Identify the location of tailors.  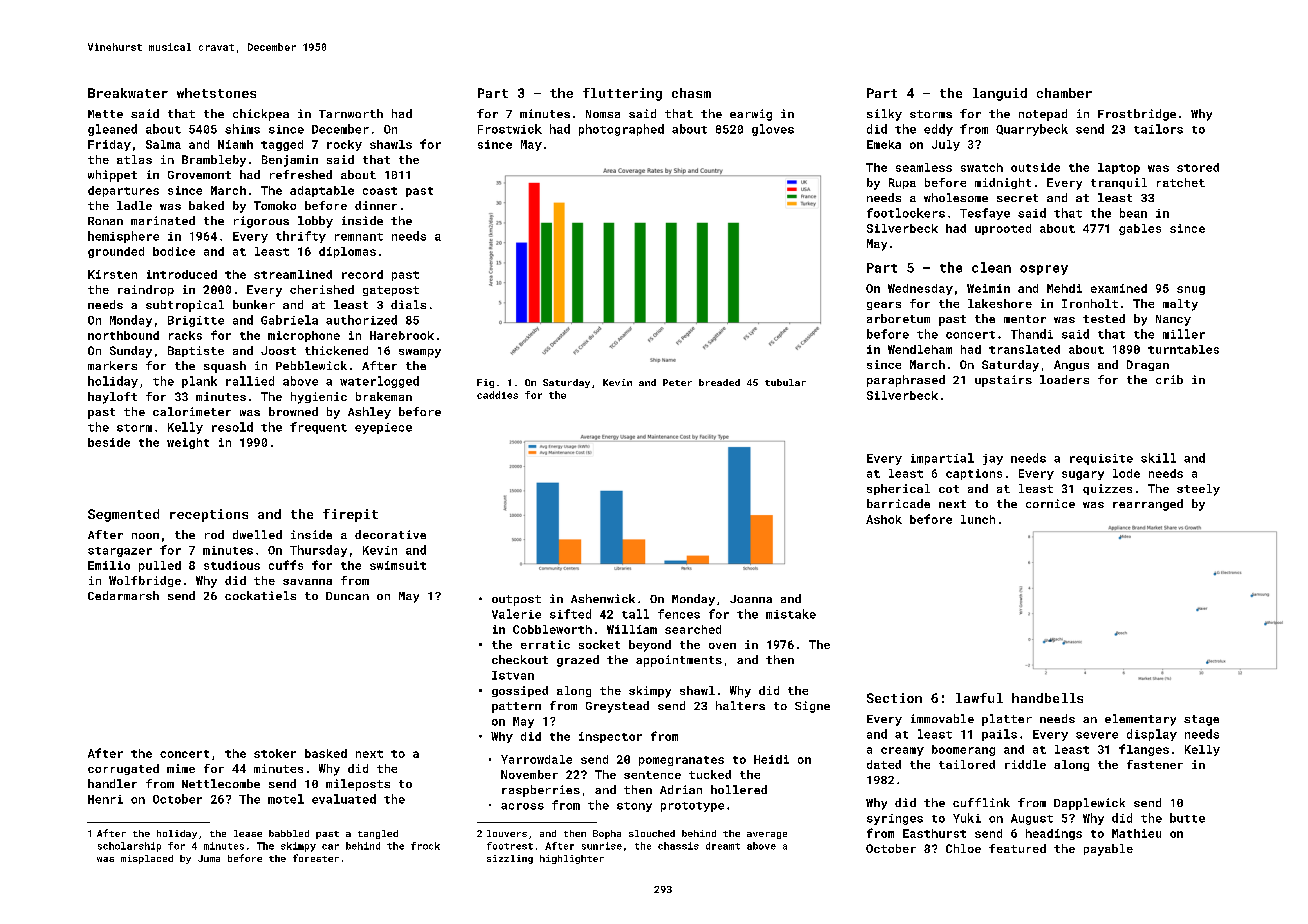
(1158, 129).
